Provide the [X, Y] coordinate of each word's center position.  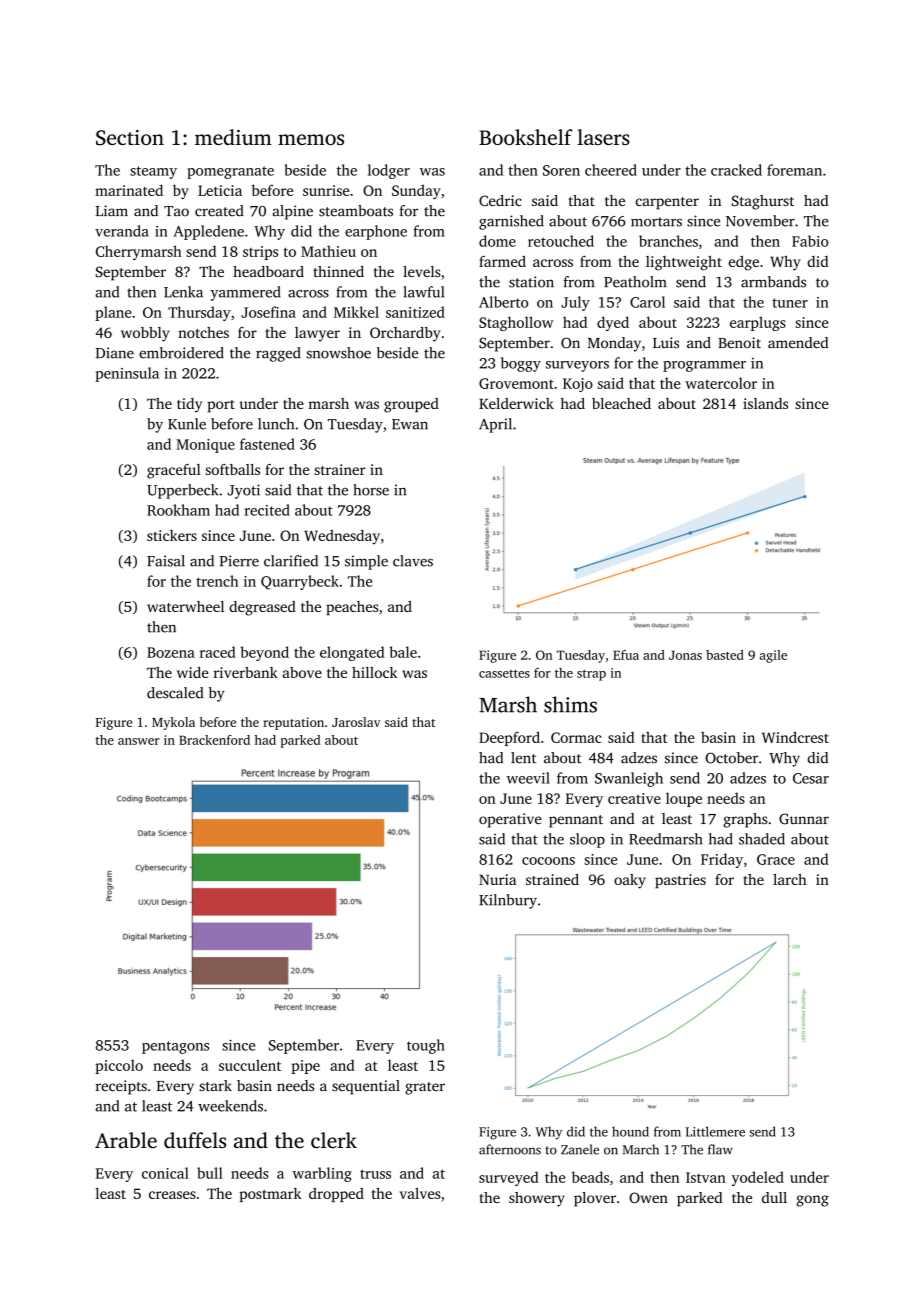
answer [139, 741]
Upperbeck [182, 491]
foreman [794, 170]
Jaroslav [356, 722]
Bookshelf [525, 137]
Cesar [811, 778]
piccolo [119, 1066]
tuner [790, 303]
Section [130, 138]
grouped [411, 405]
